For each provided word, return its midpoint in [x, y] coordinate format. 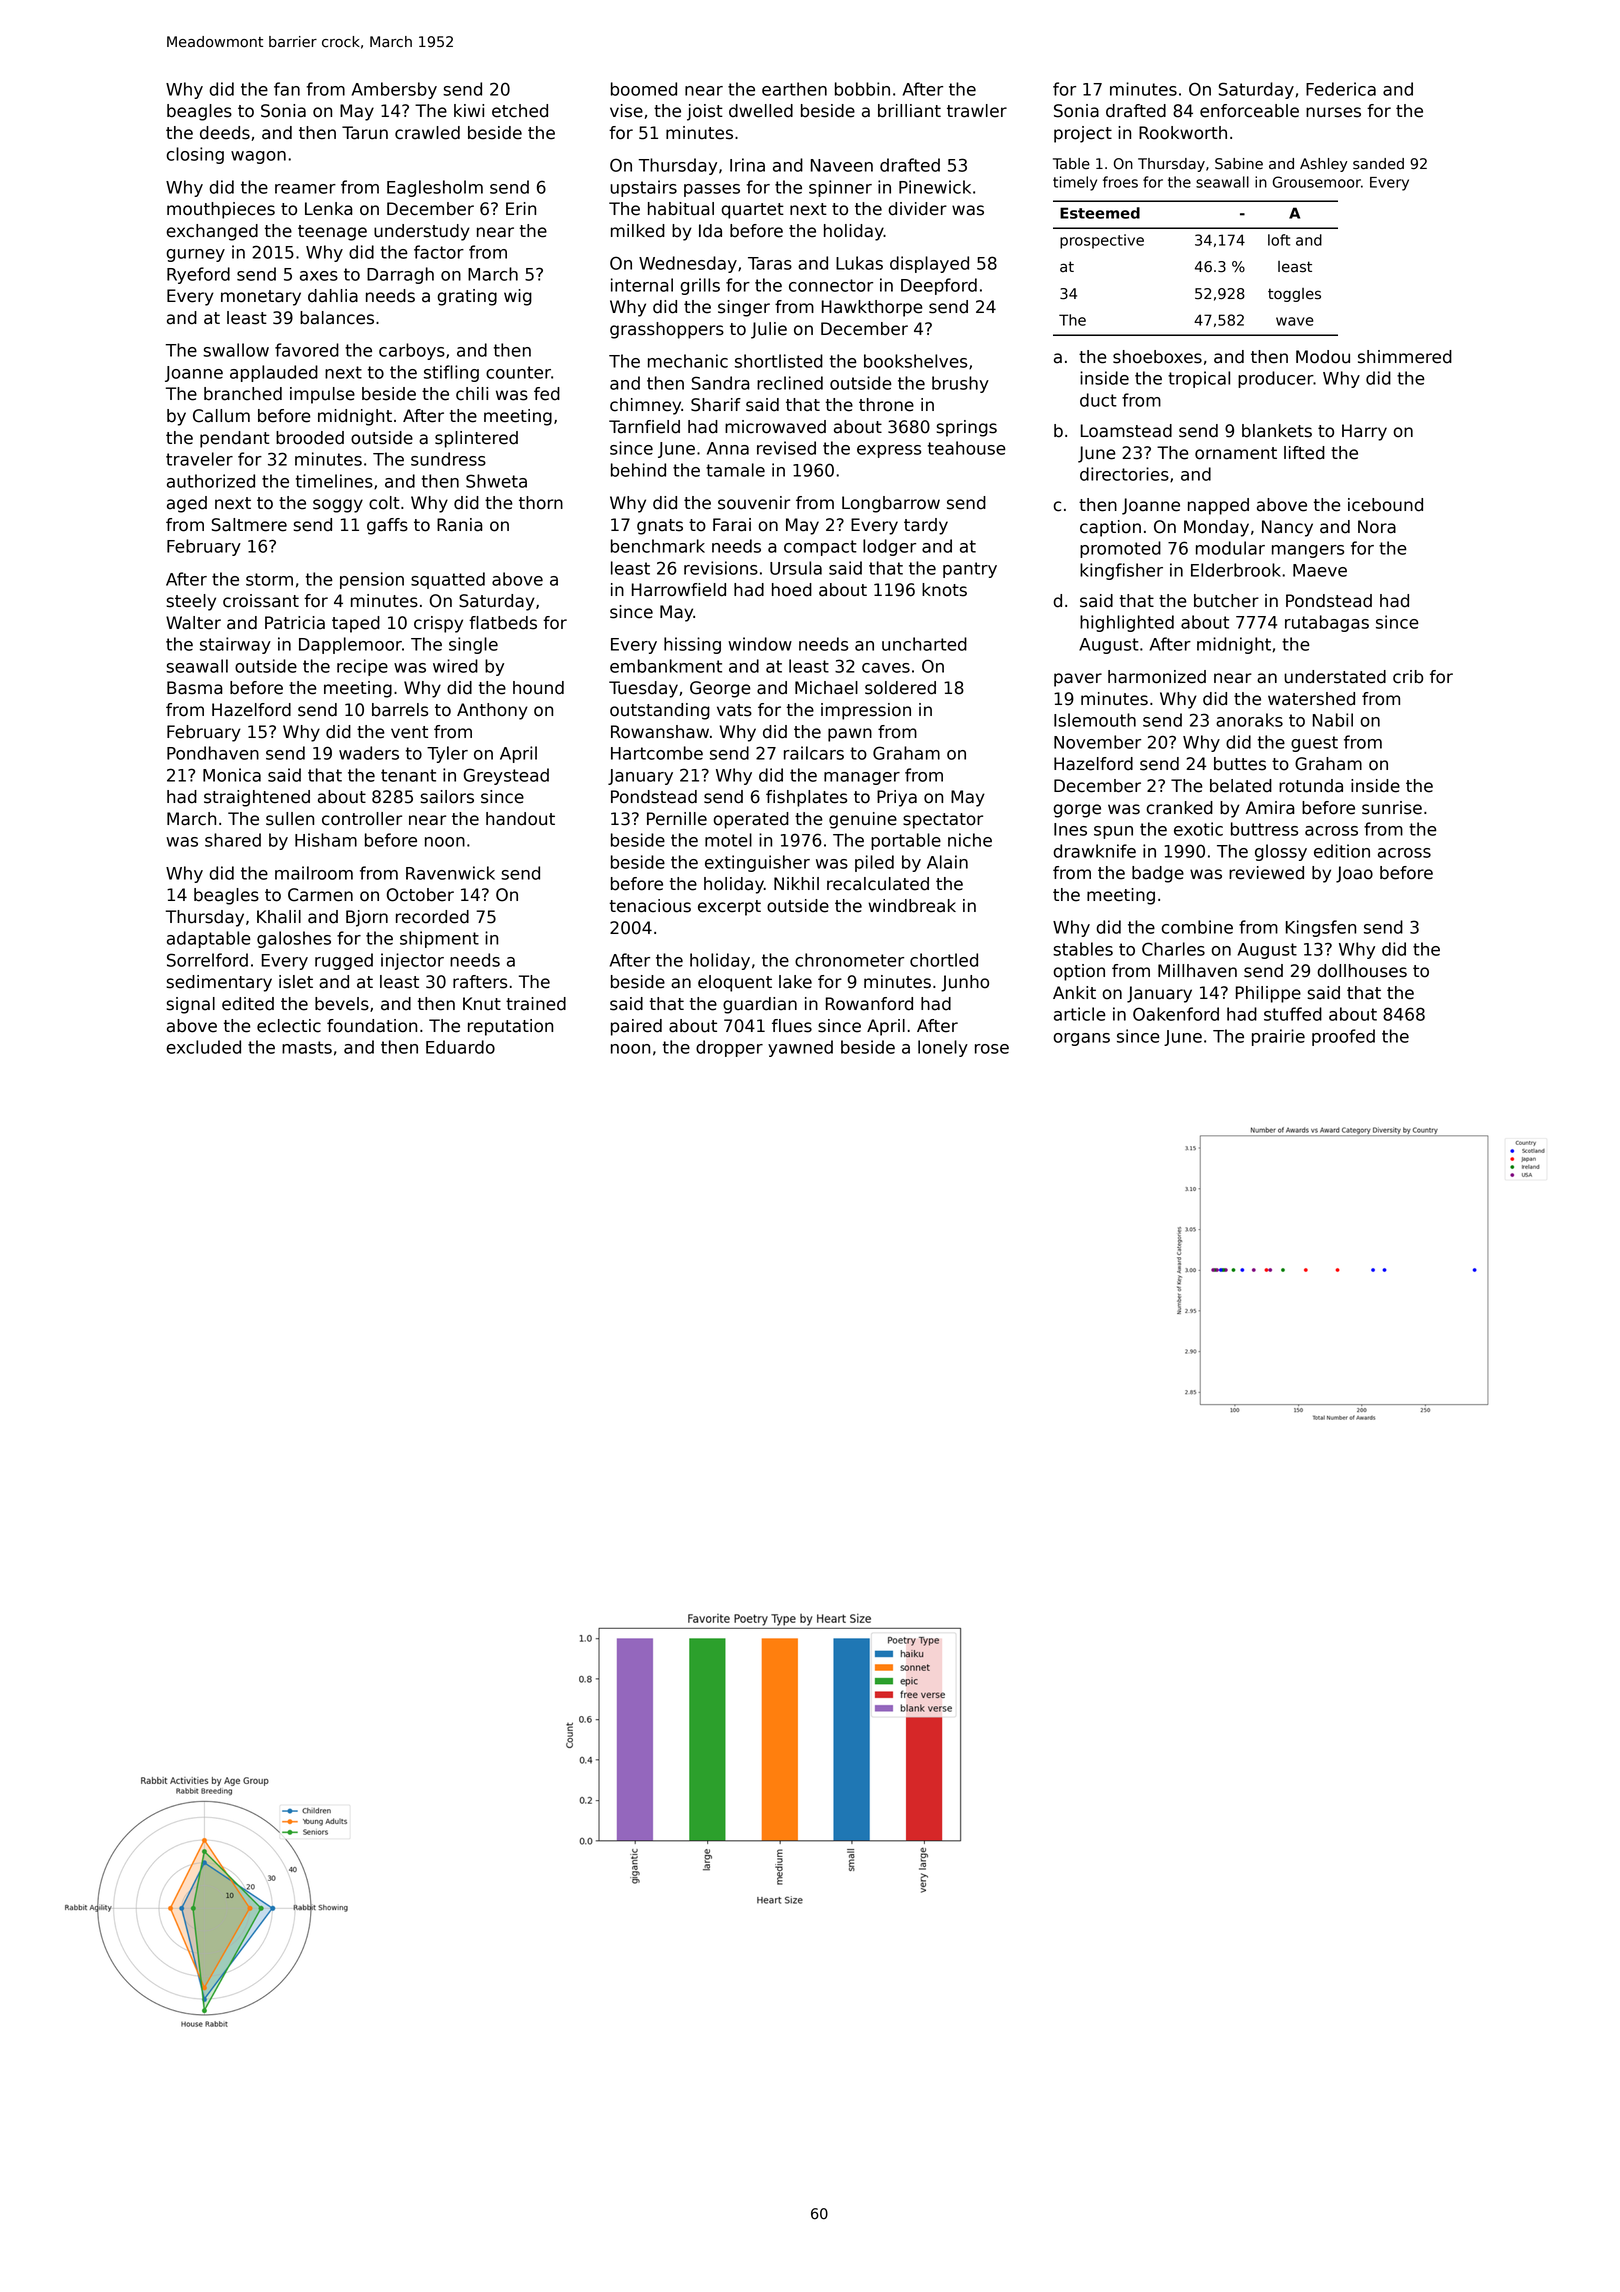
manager [862, 778]
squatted [448, 580]
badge [1158, 874]
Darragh [400, 275]
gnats [660, 527]
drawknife [1094, 851]
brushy [960, 384]
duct [1098, 400]
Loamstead [1126, 431]
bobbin [862, 89]
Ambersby [394, 90]
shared [233, 840]
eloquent [735, 983]
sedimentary [219, 983]
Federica [1341, 89]
